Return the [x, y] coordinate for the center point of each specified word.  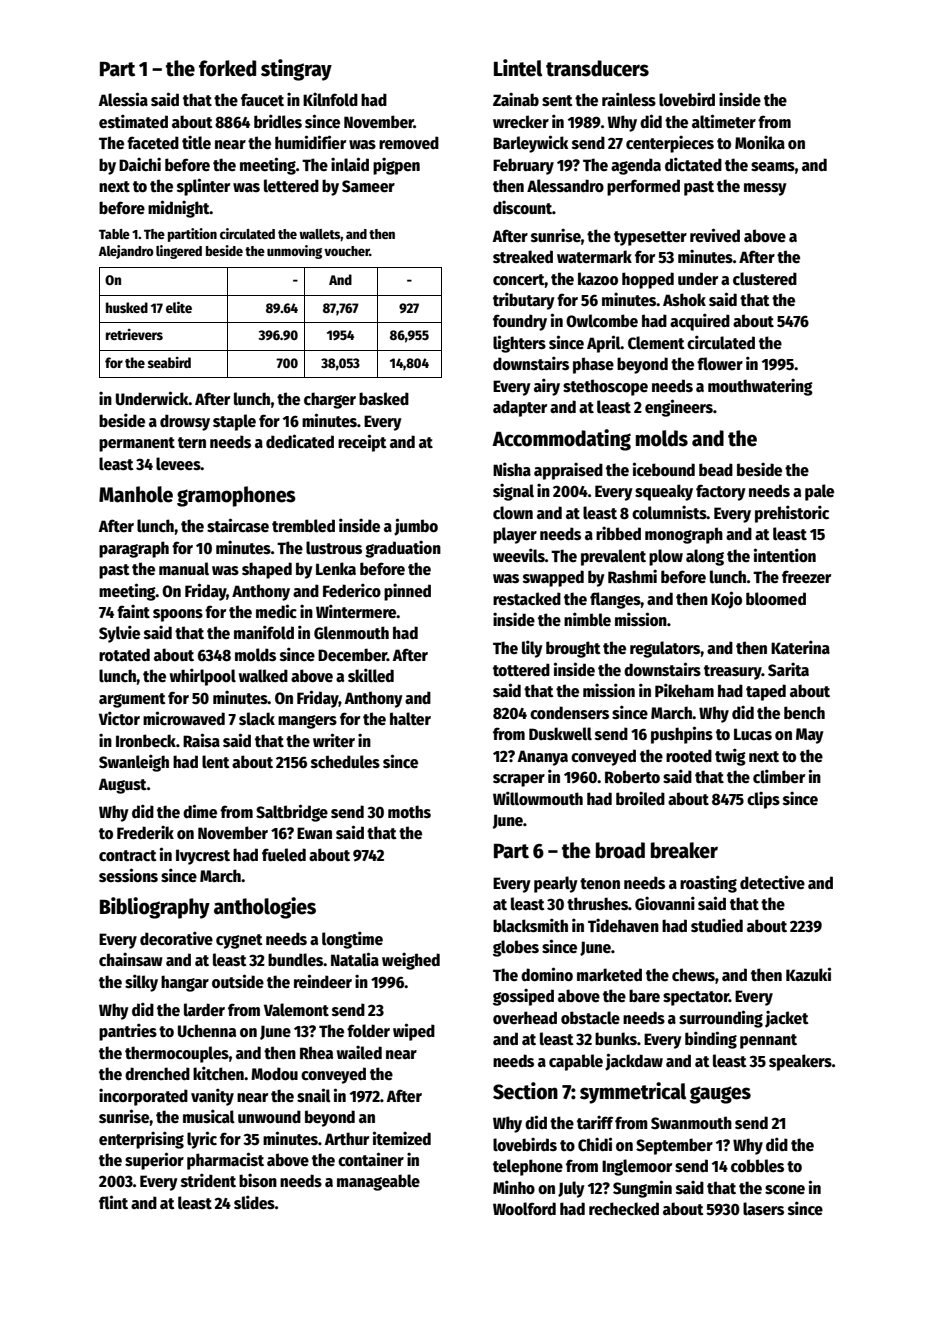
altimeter [724, 121]
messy [765, 189]
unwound [269, 1117]
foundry [520, 322]
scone [785, 1189]
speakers [800, 1062]
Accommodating [561, 440]
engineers [679, 408]
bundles [295, 959]
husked [127, 307]
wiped [414, 1032]
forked [227, 68]
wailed [359, 1052]
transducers [597, 68]
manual [184, 568]
